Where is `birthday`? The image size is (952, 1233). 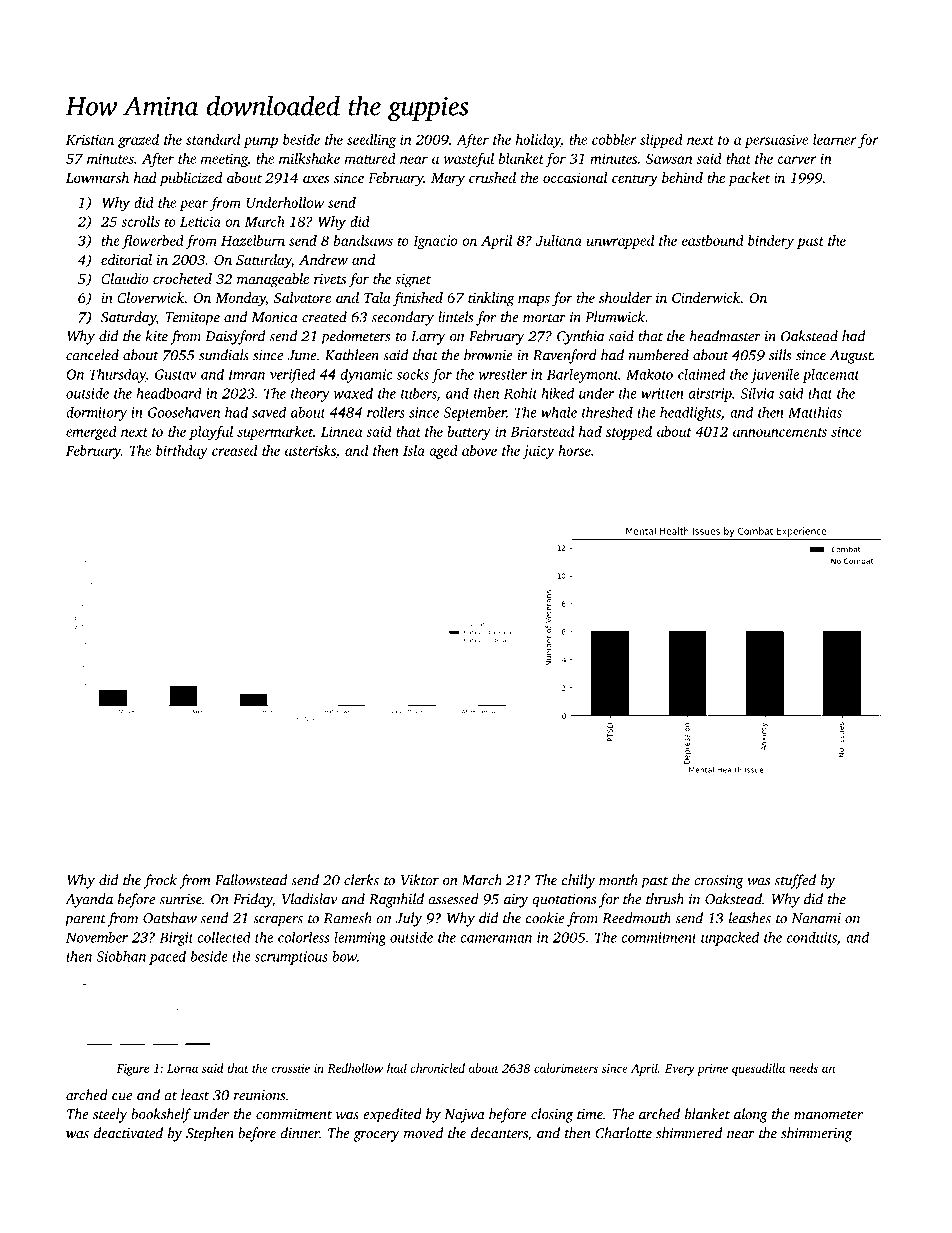
birthday is located at coordinates (182, 452).
